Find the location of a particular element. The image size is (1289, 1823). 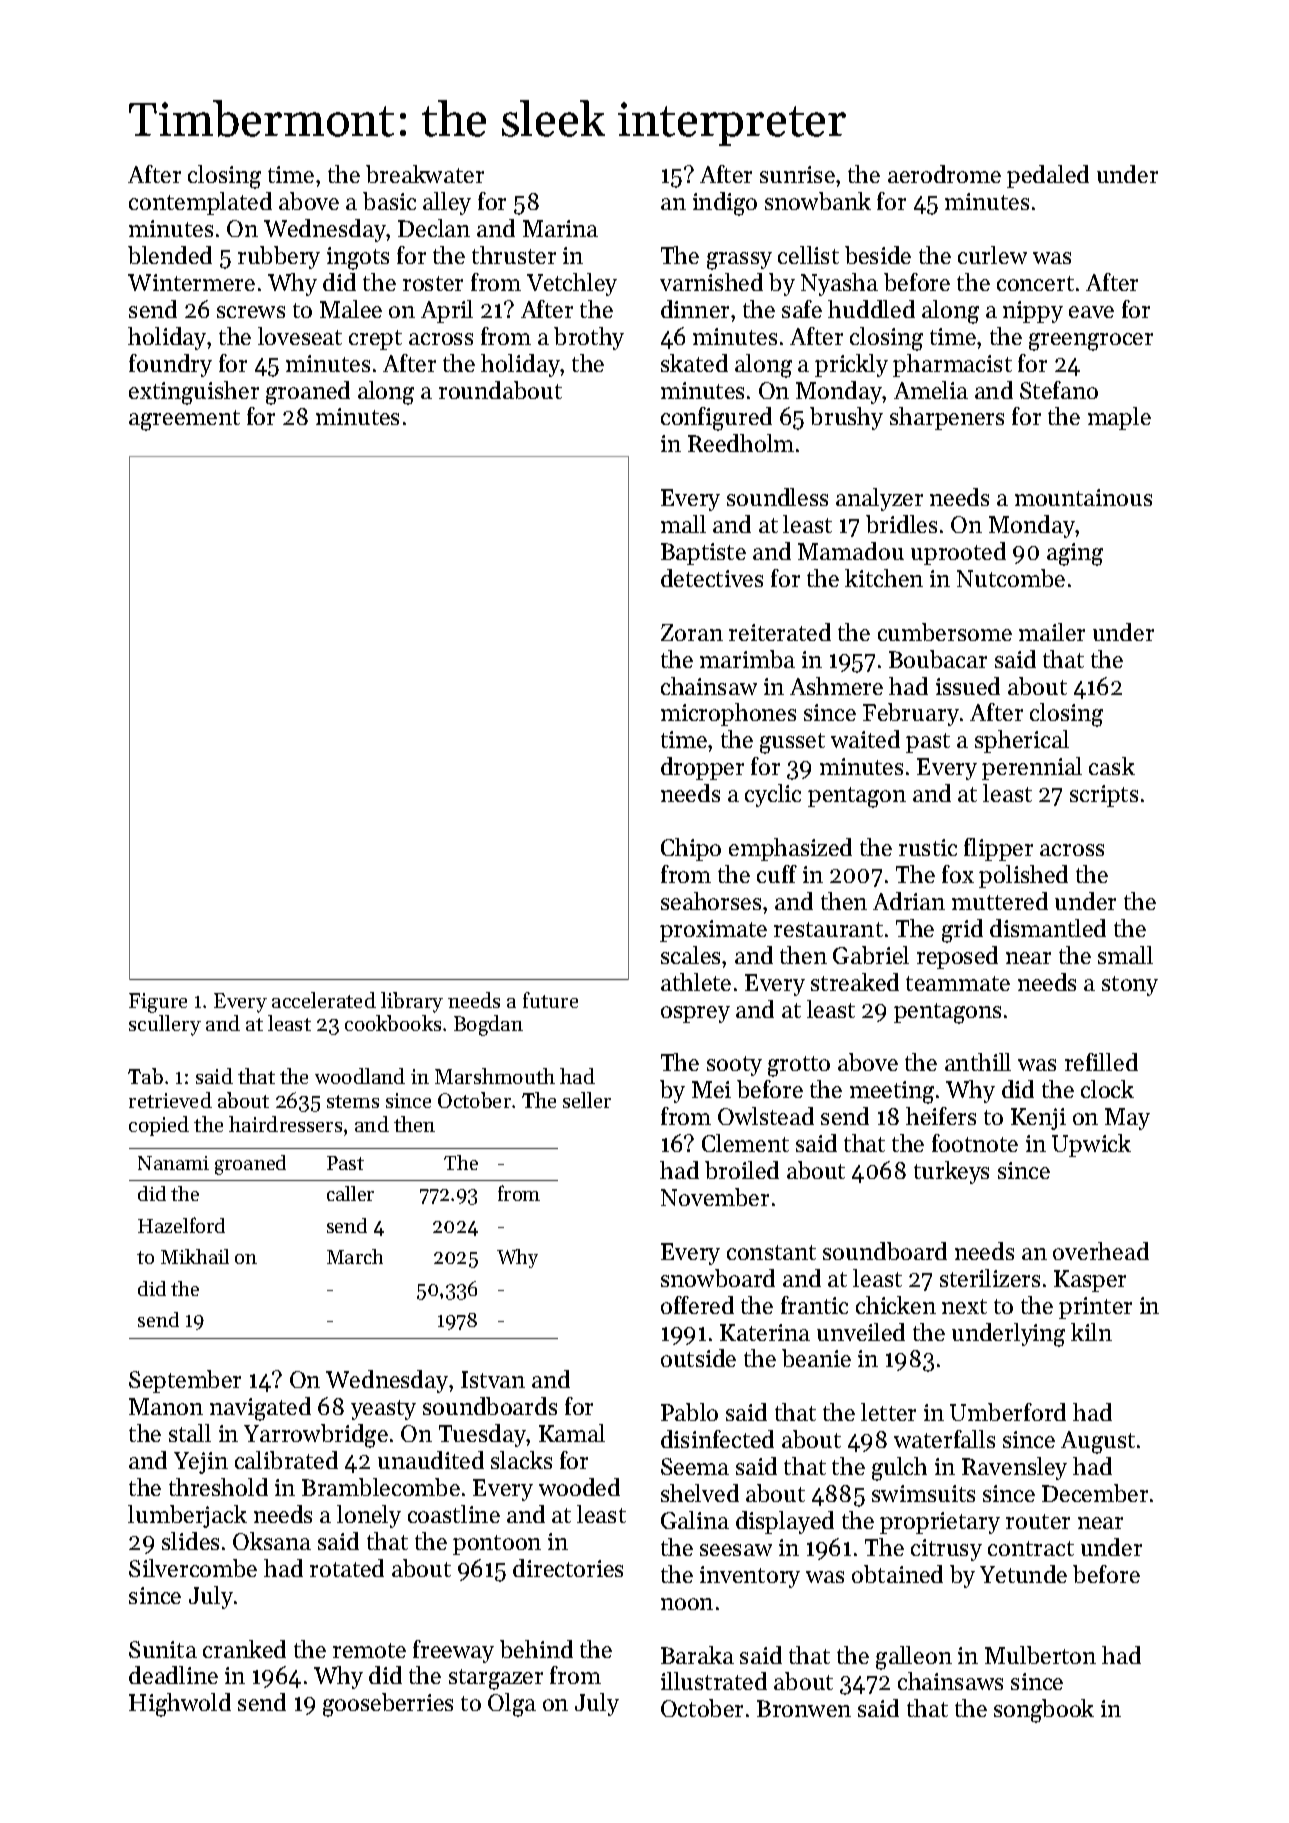

Baptiste is located at coordinates (703, 554).
